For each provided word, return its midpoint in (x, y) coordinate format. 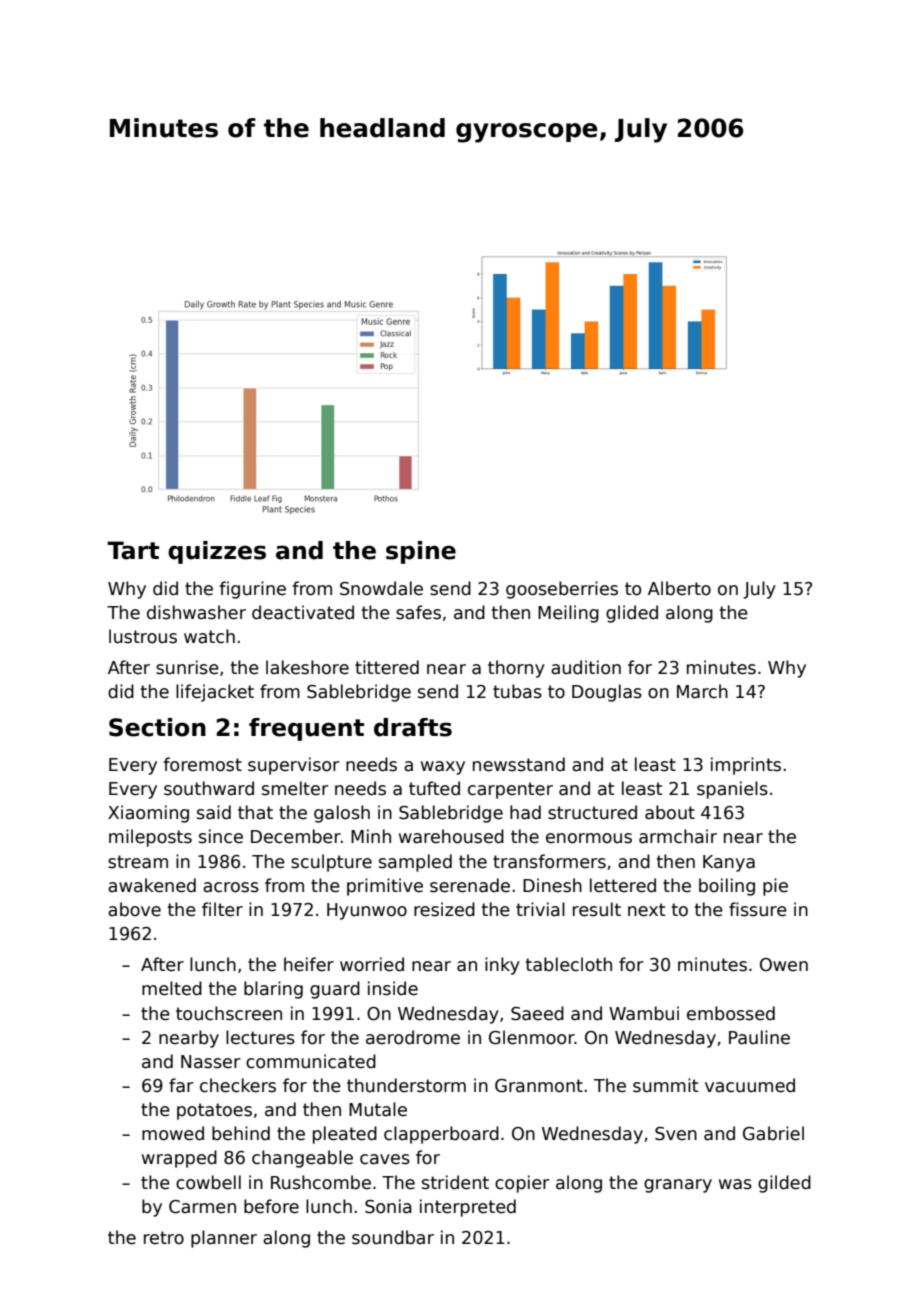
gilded (784, 1184)
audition (586, 667)
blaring (273, 990)
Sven (676, 1134)
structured (592, 812)
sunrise (187, 667)
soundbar (393, 1237)
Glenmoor (532, 1037)
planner (224, 1239)
